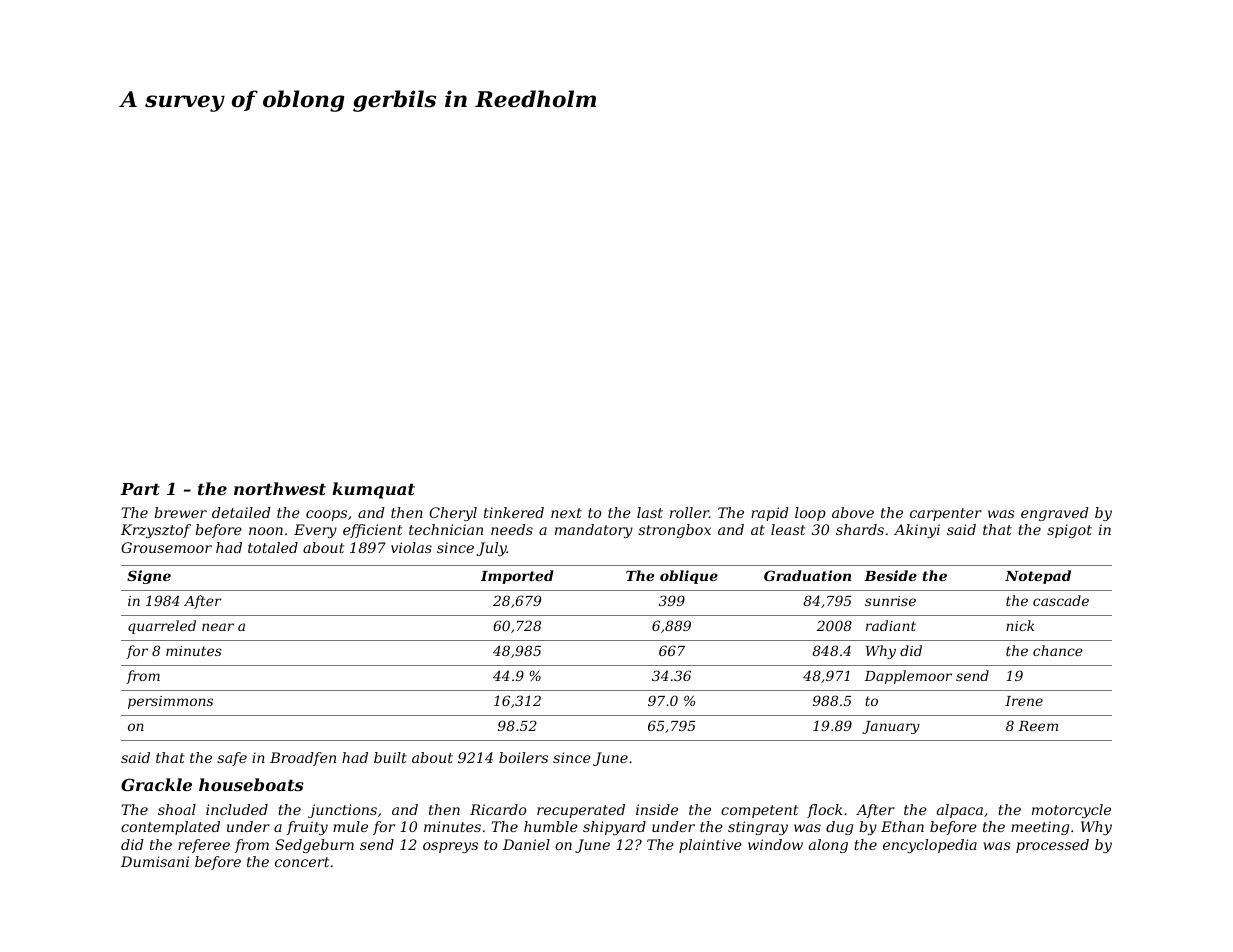  I want to click on last, so click(650, 512).
